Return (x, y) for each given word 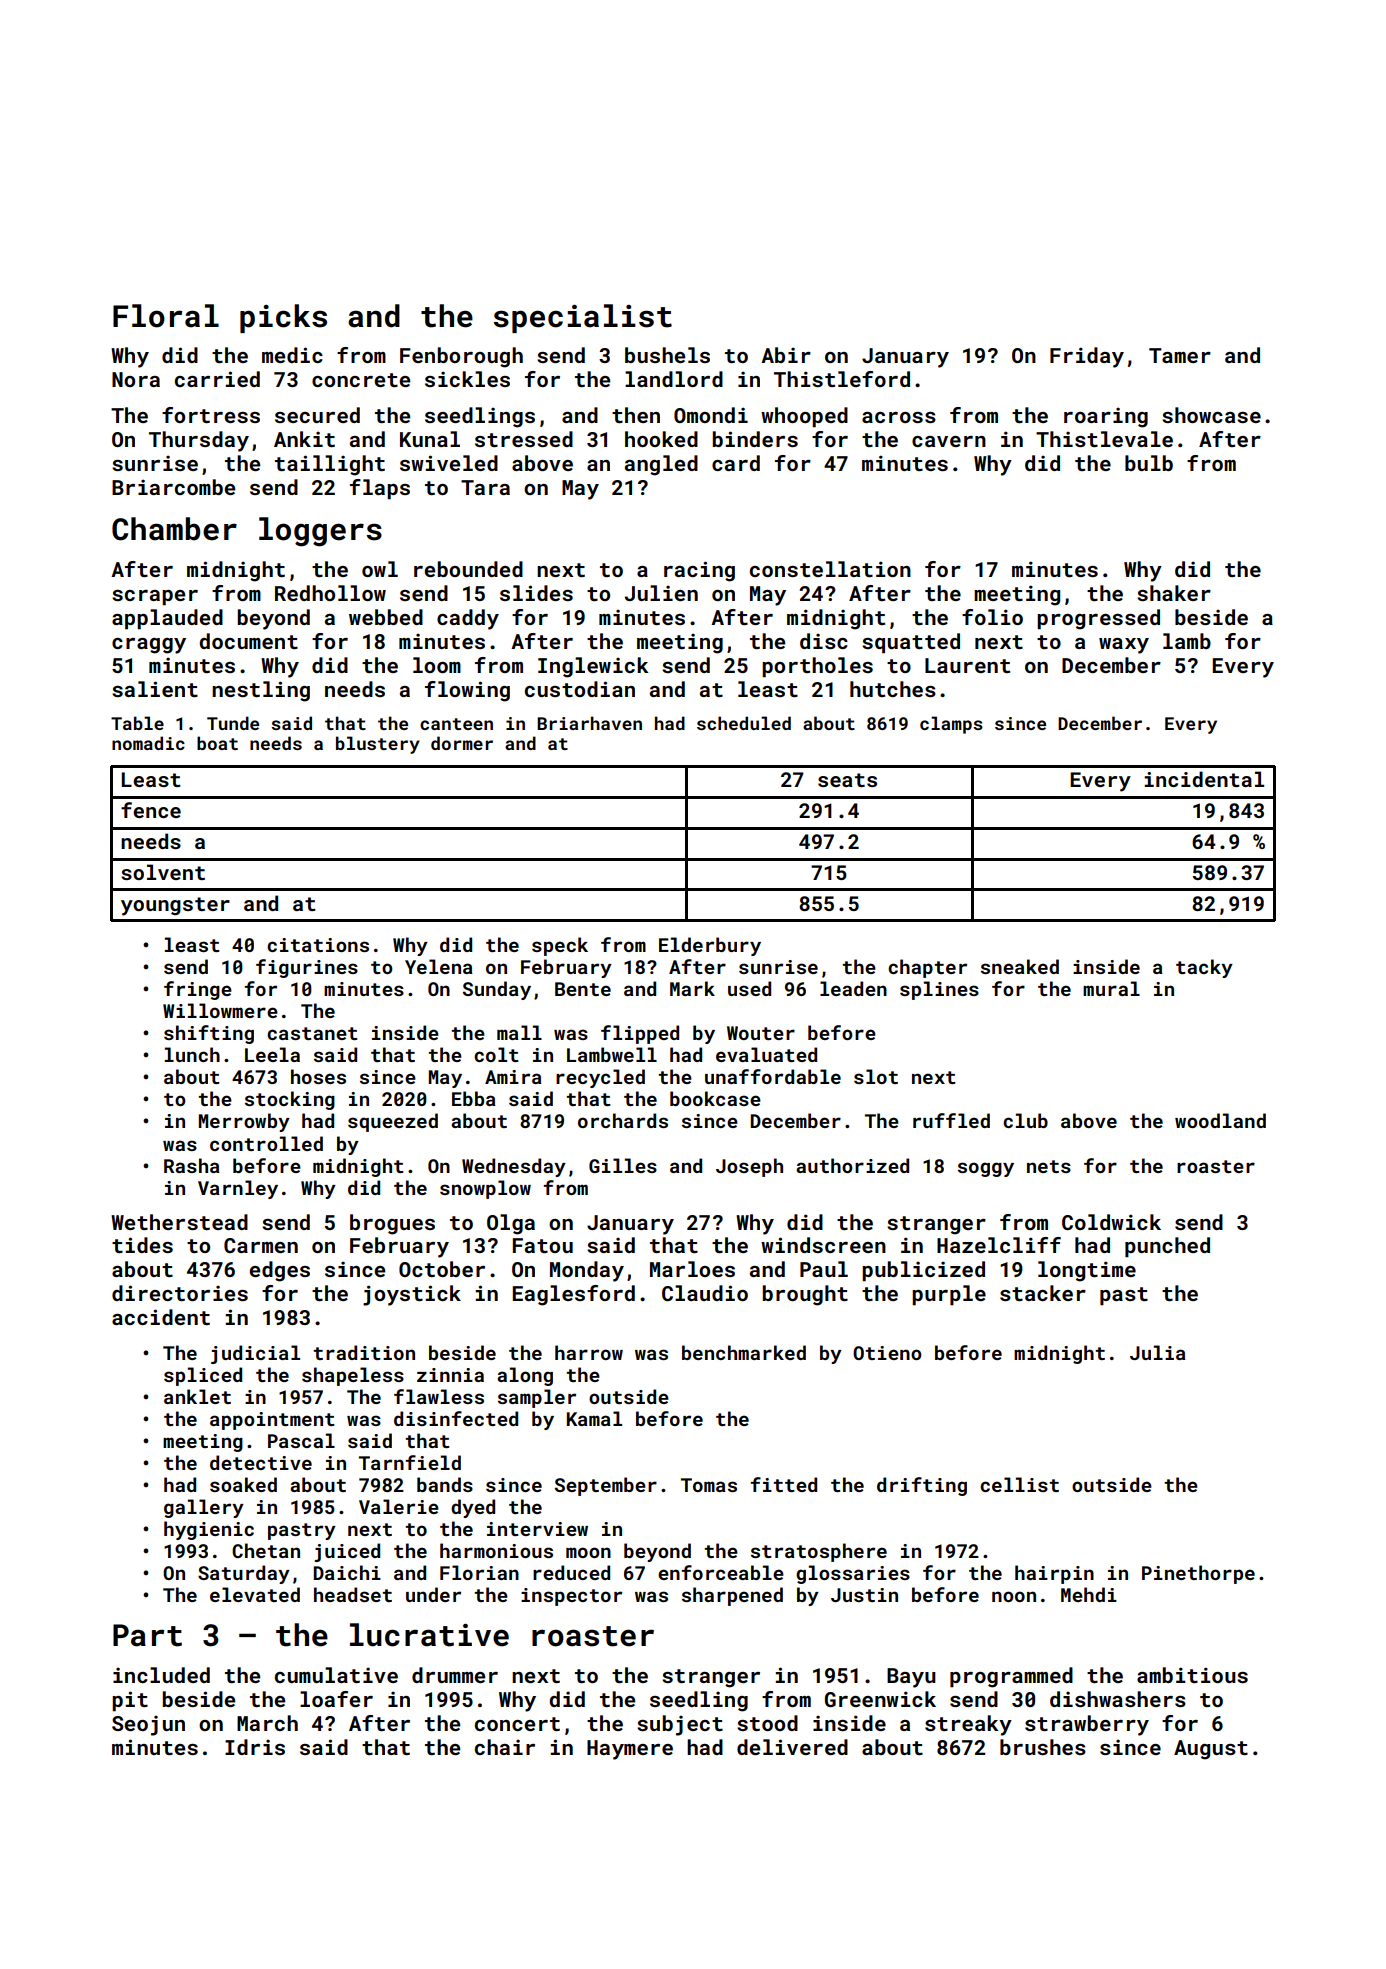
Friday (1087, 357)
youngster (175, 906)
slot (876, 1076)
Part (147, 1635)
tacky (1204, 968)
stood (767, 1723)
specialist (583, 318)
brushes (1043, 1747)
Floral (166, 316)
